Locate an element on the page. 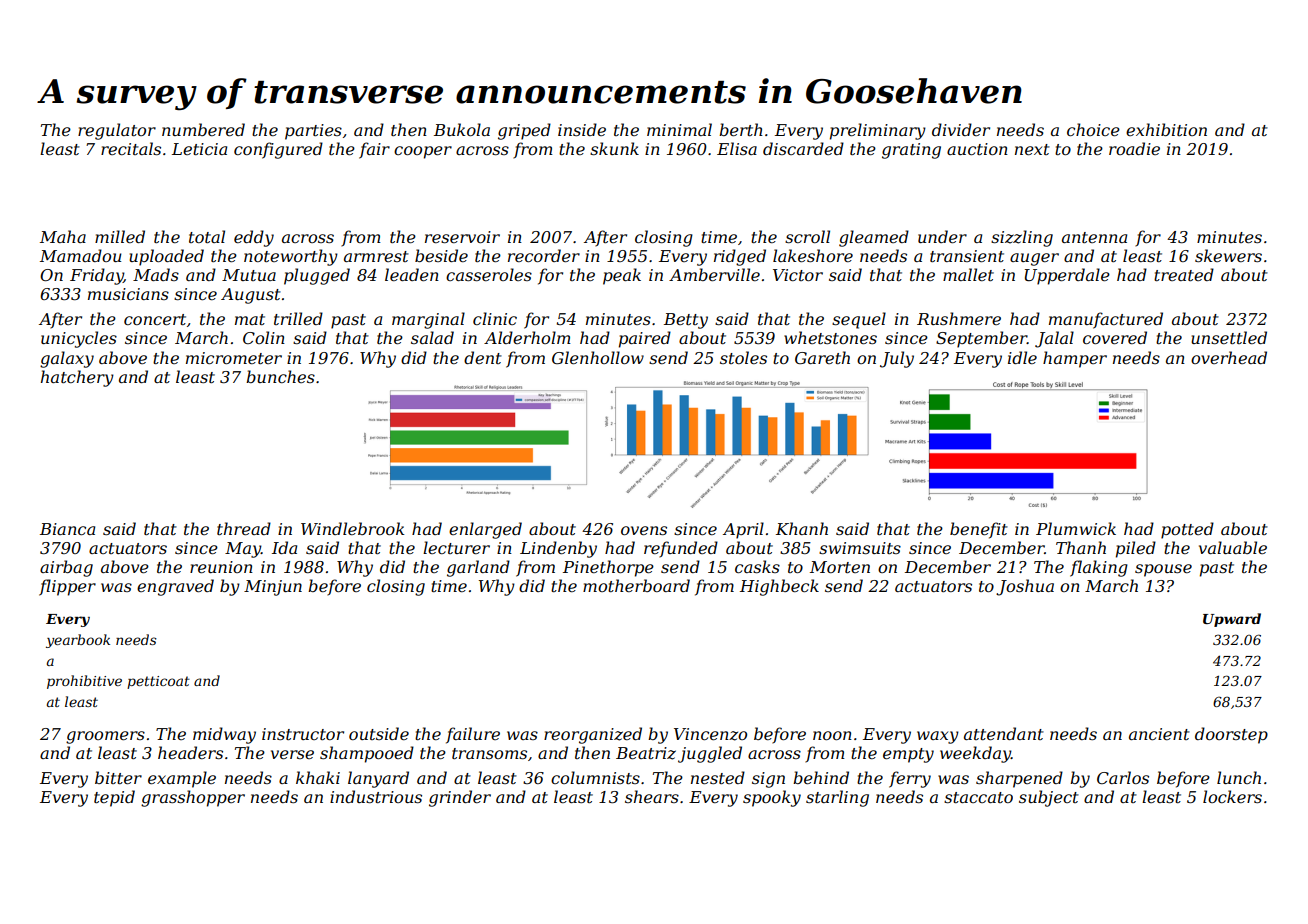 The height and width of the image is (924, 1308). idle is located at coordinates (1022, 357).
